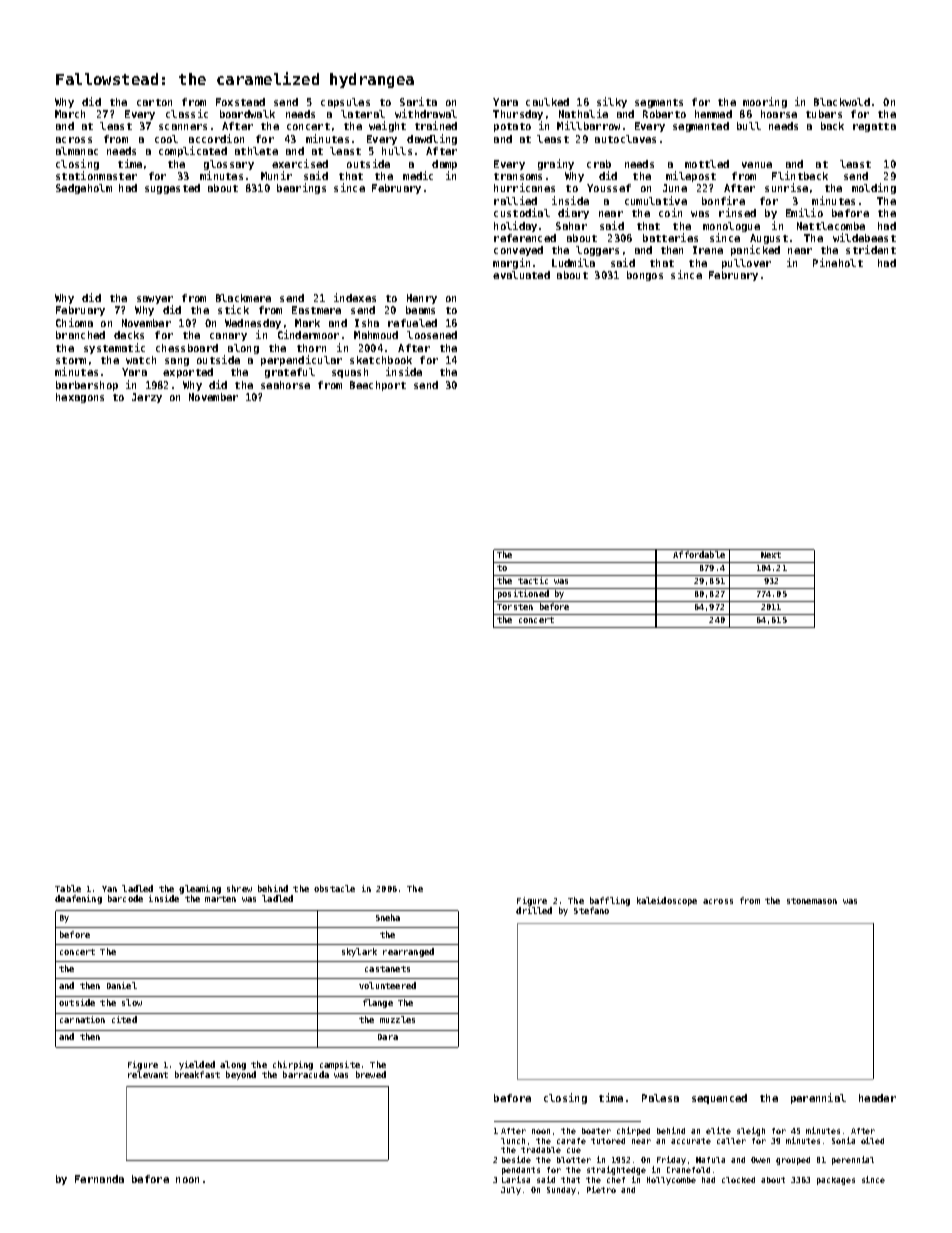 This image has width=952, height=1233. I want to click on Table, so click(68, 888).
